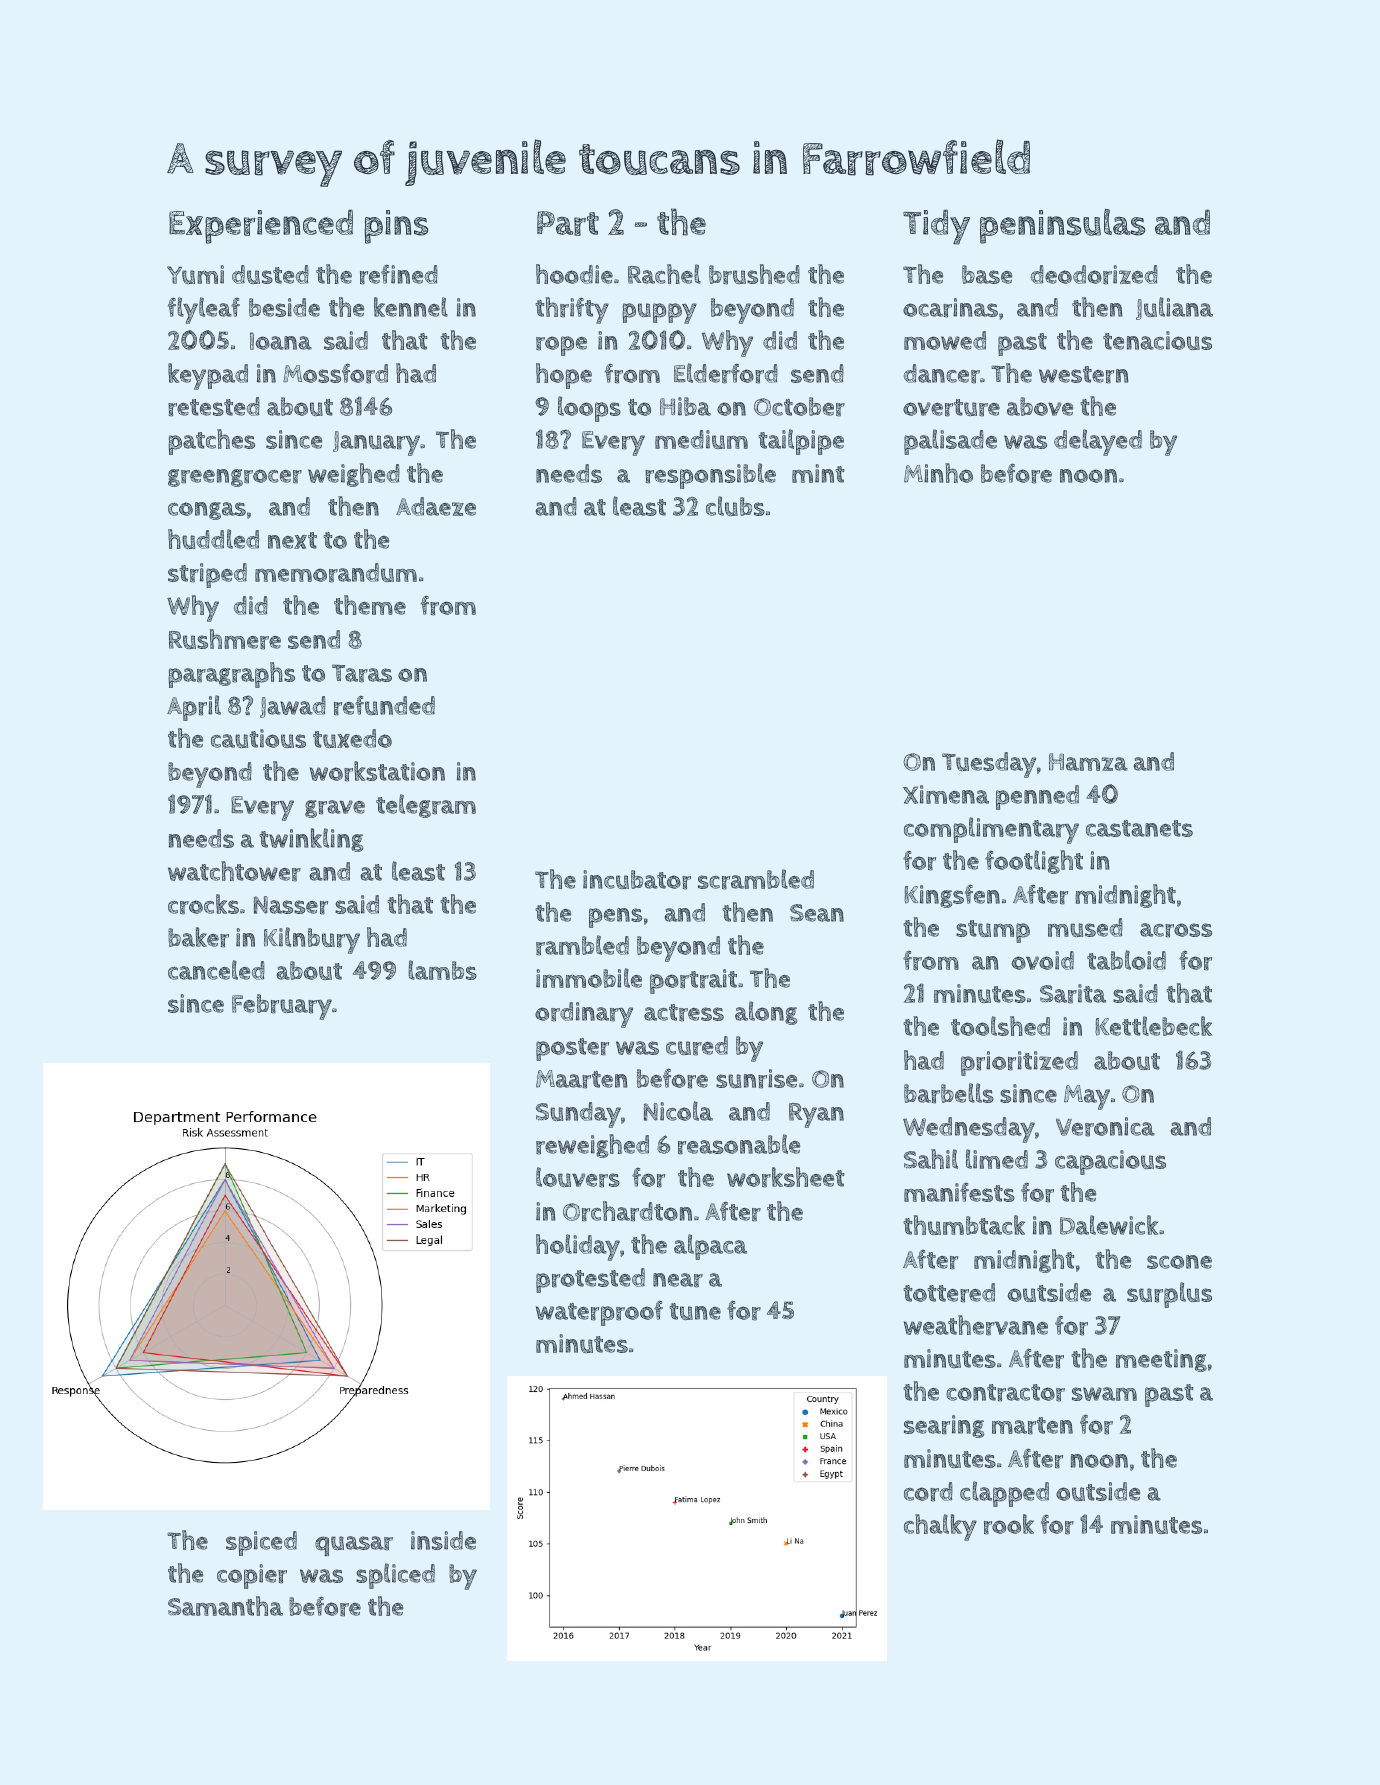 Image resolution: width=1380 pixels, height=1785 pixels. What do you see at coordinates (637, 880) in the page?
I see `incubator` at bounding box center [637, 880].
